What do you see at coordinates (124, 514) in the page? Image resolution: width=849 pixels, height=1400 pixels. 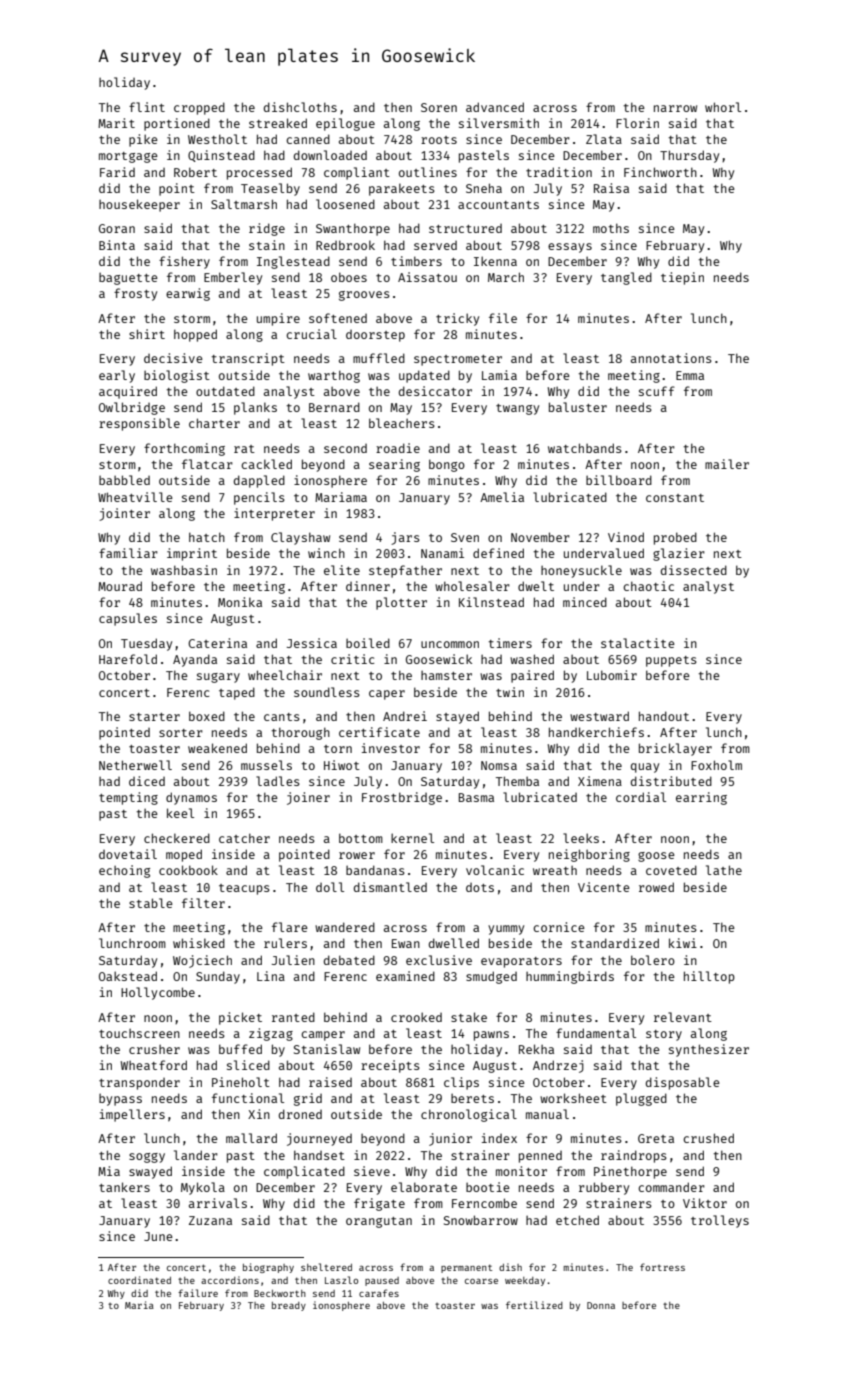 I see `jointer` at bounding box center [124, 514].
